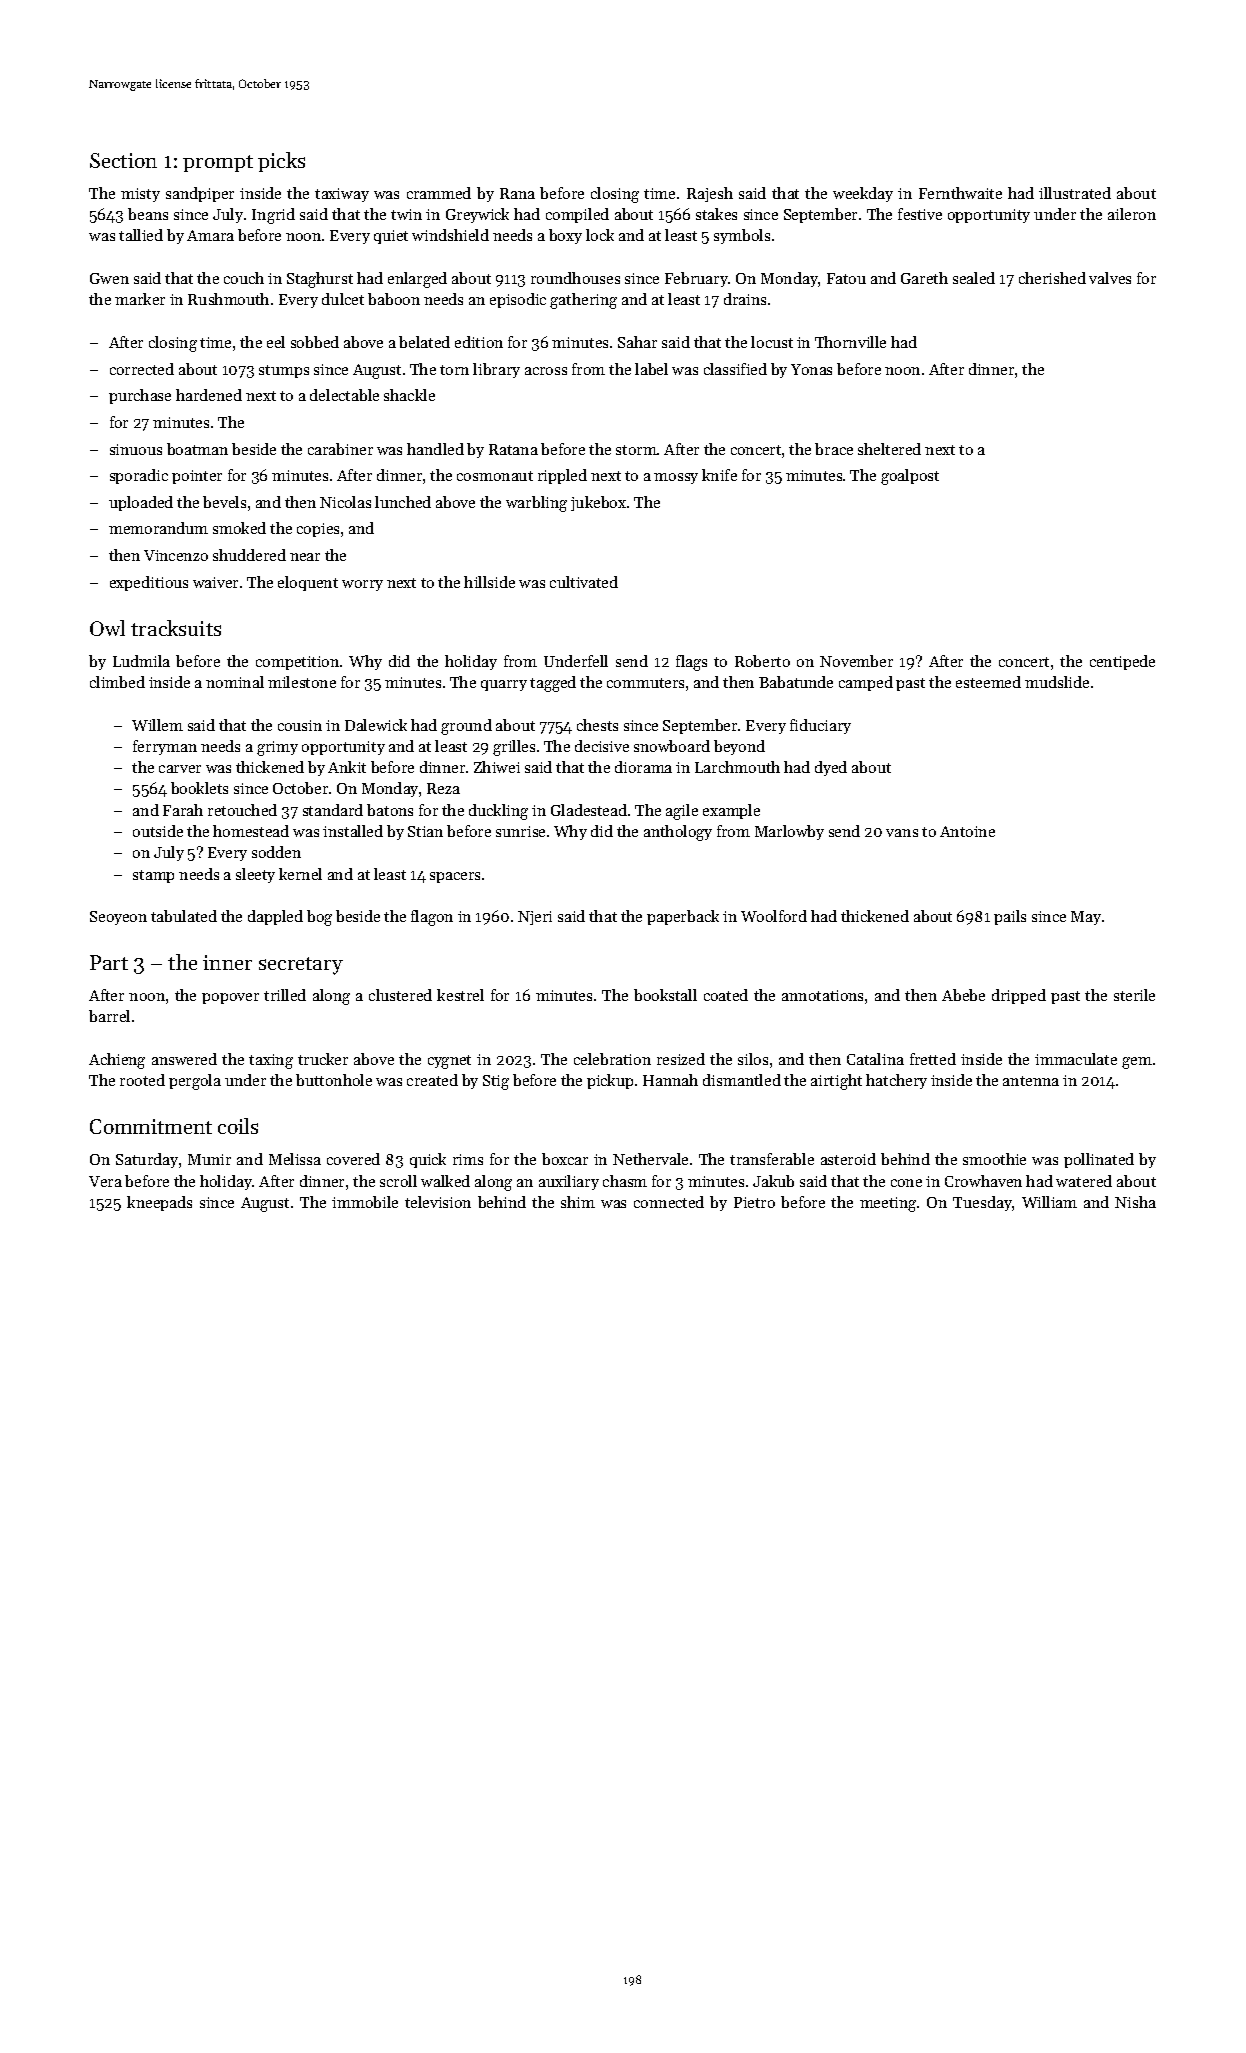  What do you see at coordinates (602, 746) in the image?
I see `decisive` at bounding box center [602, 746].
